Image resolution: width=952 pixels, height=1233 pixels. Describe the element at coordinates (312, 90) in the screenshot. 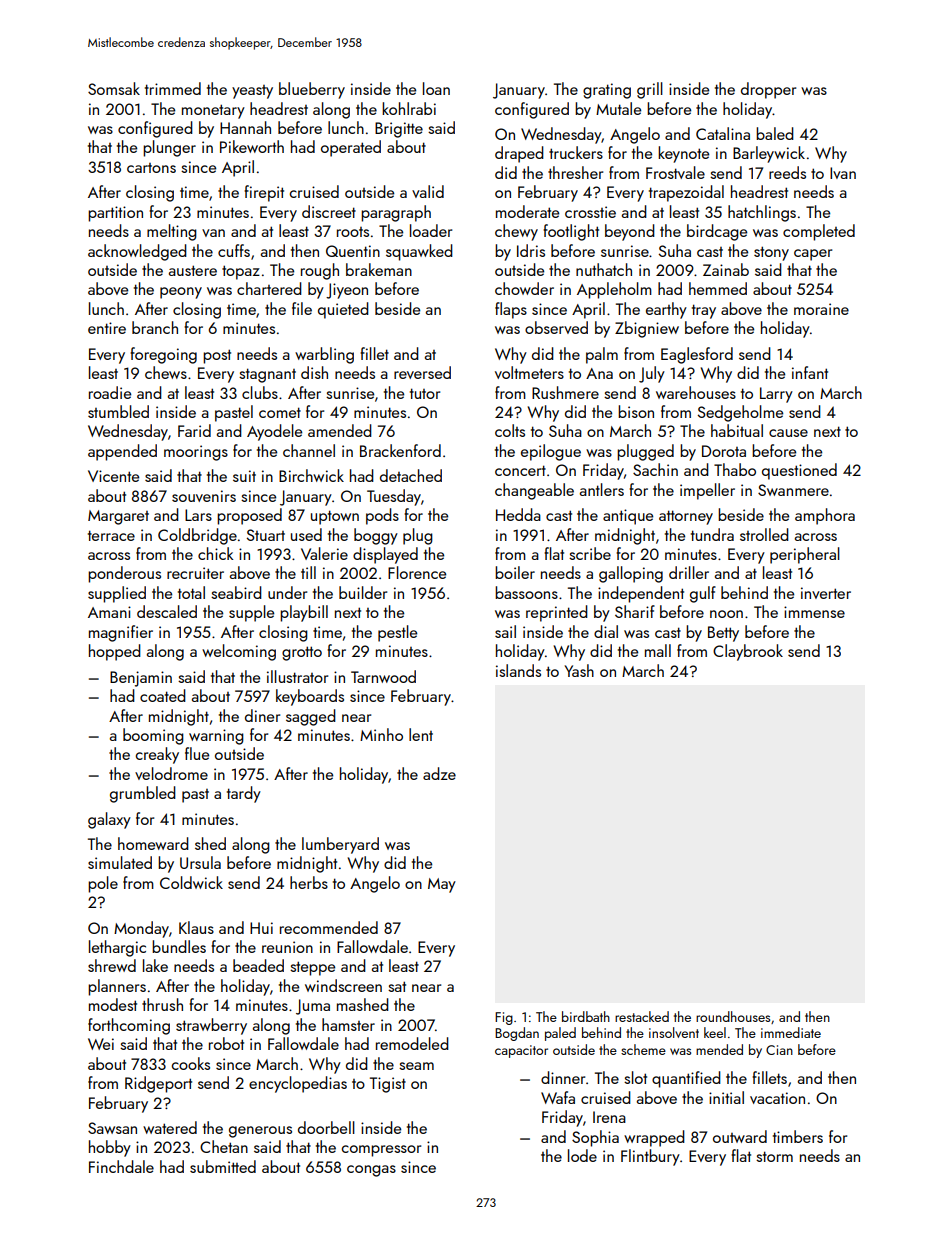

I see `blueberry` at that location.
